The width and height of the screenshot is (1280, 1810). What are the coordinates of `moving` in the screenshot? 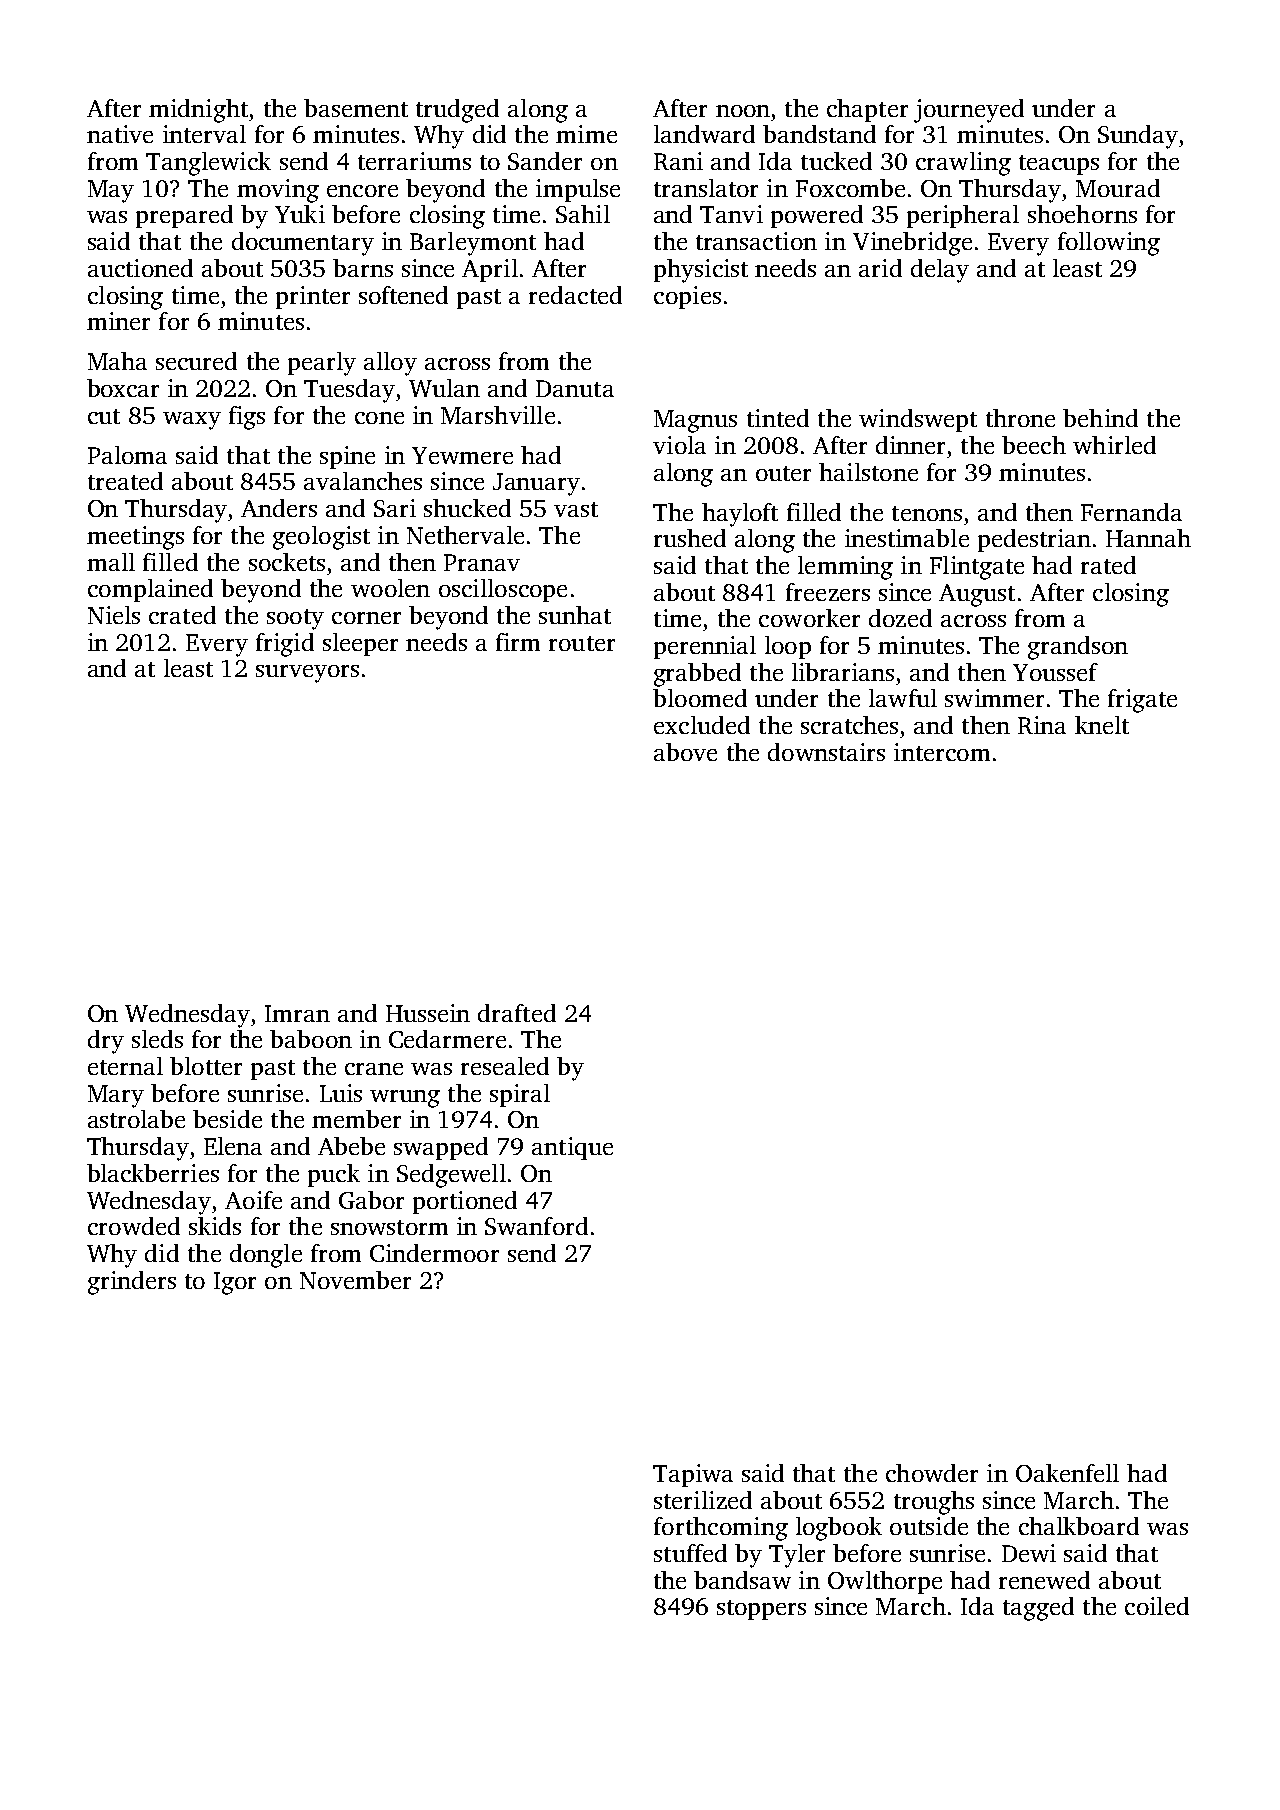 It's located at (278, 191).
